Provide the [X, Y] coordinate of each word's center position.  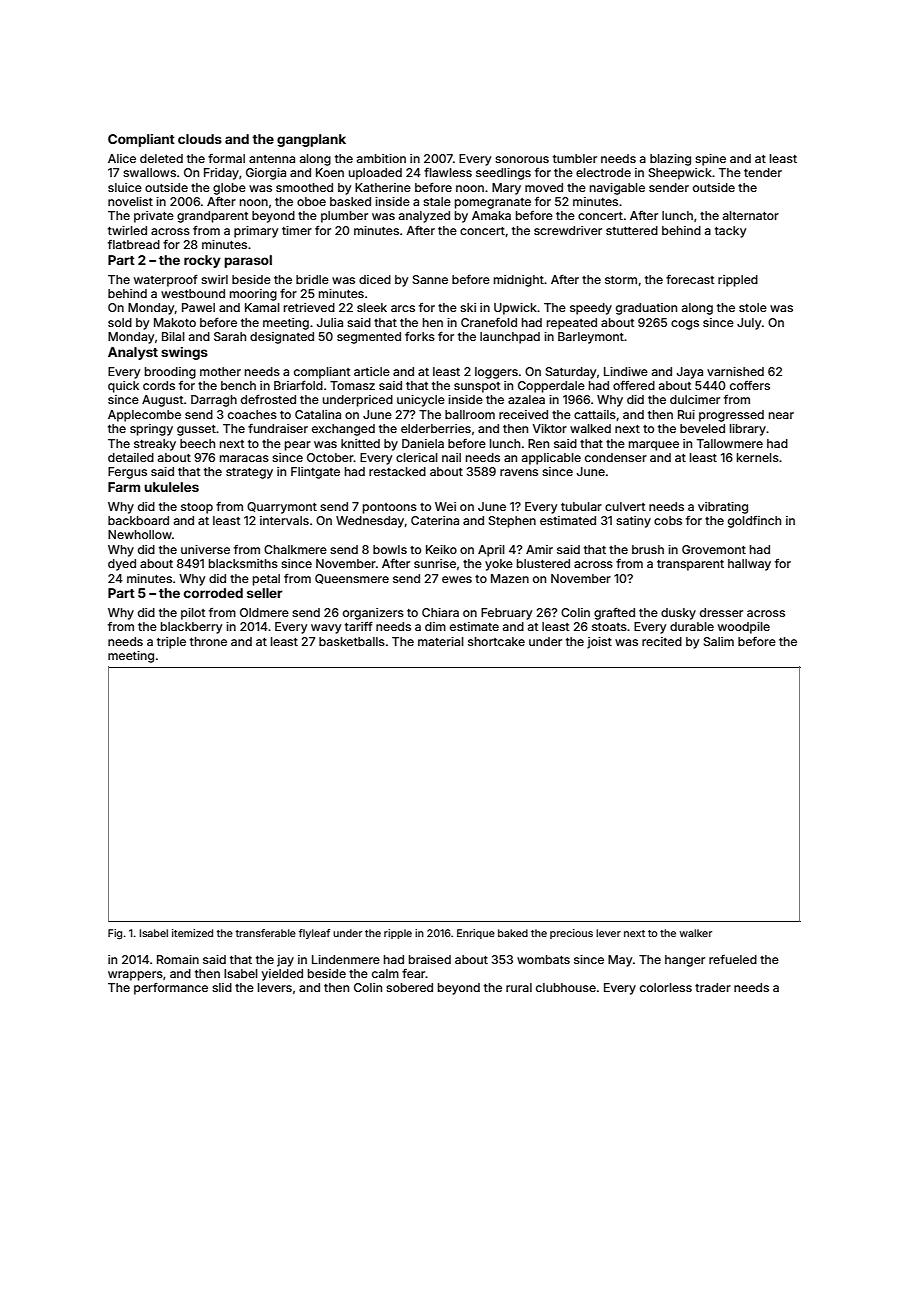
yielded [282, 975]
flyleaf [314, 934]
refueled [733, 959]
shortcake [496, 641]
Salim [719, 641]
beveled [702, 428]
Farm [124, 487]
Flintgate [315, 473]
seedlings [503, 174]
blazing [670, 160]
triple [171, 643]
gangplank [311, 140]
